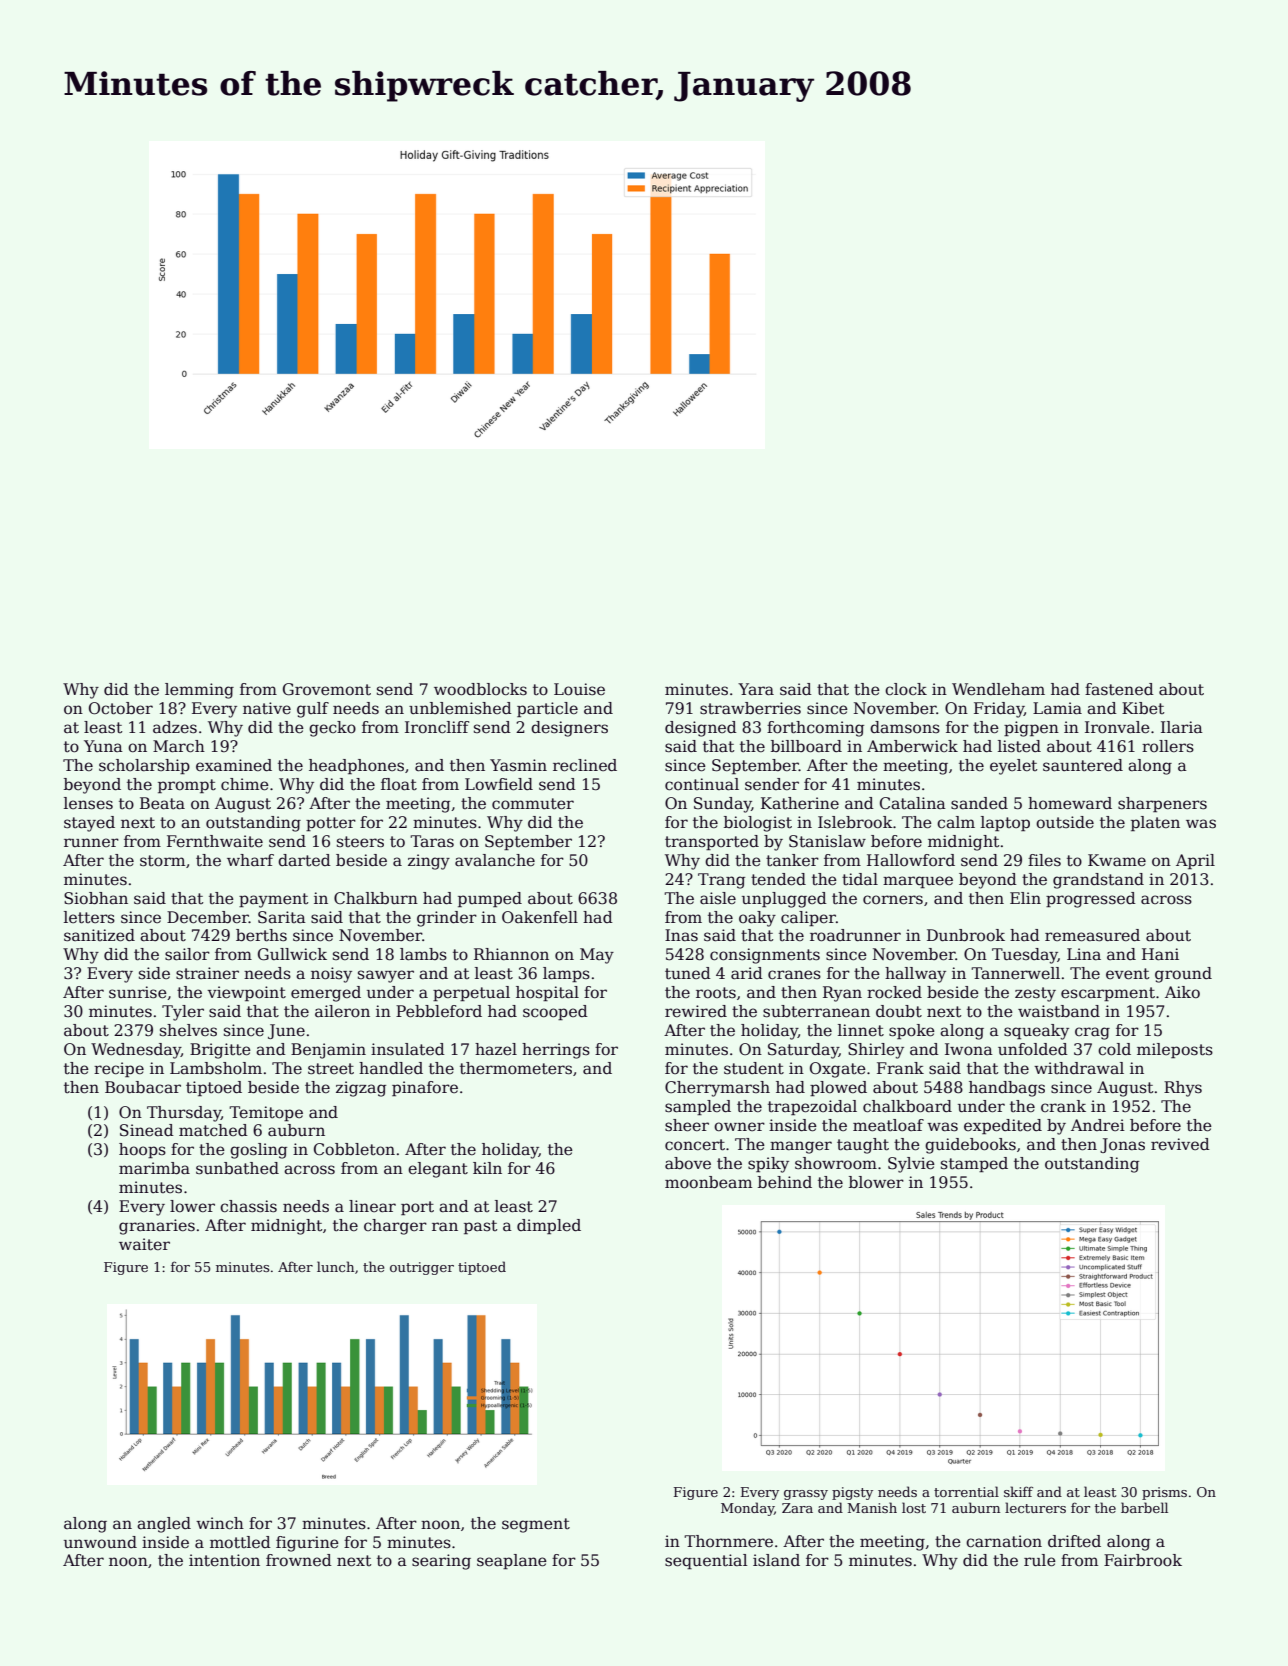 The image size is (1288, 1666). I want to click on winch, so click(220, 1523).
